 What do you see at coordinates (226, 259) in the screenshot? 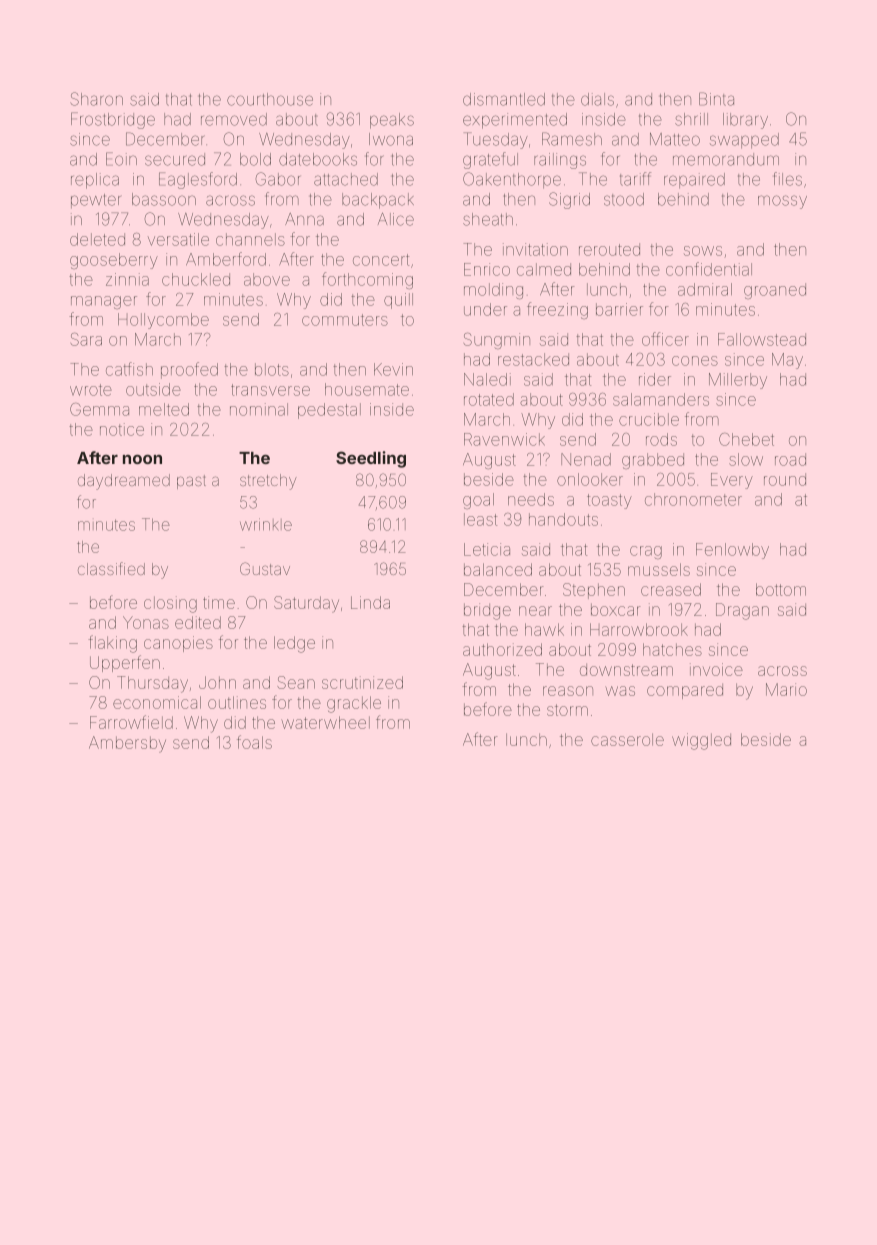
I see `Amberford` at bounding box center [226, 259].
